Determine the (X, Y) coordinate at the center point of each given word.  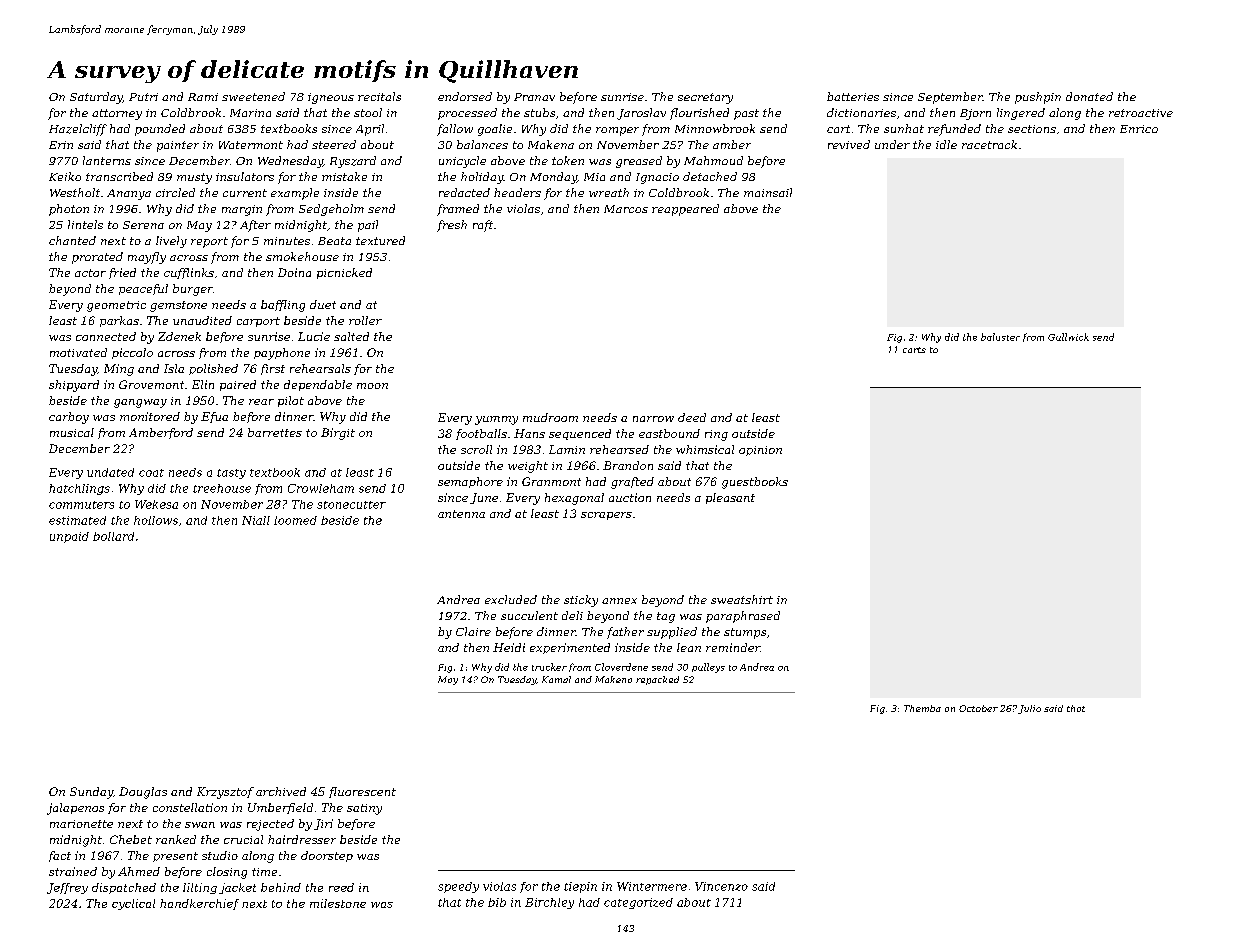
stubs (539, 112)
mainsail (768, 192)
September (950, 98)
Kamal (556, 679)
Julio (1029, 709)
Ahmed (139, 871)
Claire (473, 631)
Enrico (1139, 129)
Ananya (129, 194)
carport (258, 322)
